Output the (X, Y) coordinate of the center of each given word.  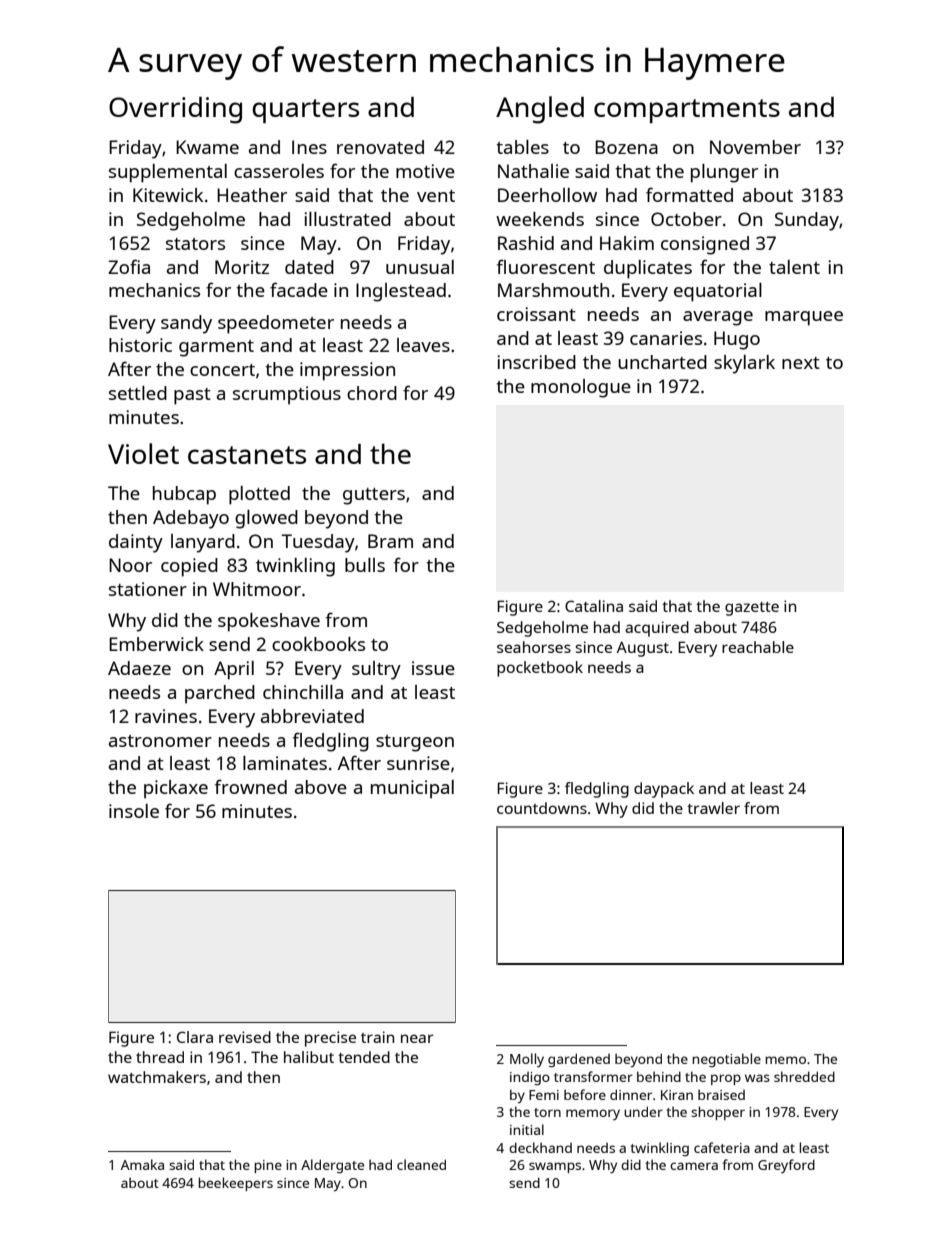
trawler (713, 808)
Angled (540, 110)
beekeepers (235, 1184)
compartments (687, 111)
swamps (555, 1167)
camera (694, 1166)
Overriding (175, 110)
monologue (581, 388)
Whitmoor (257, 589)
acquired (657, 629)
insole (134, 811)
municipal (412, 789)
